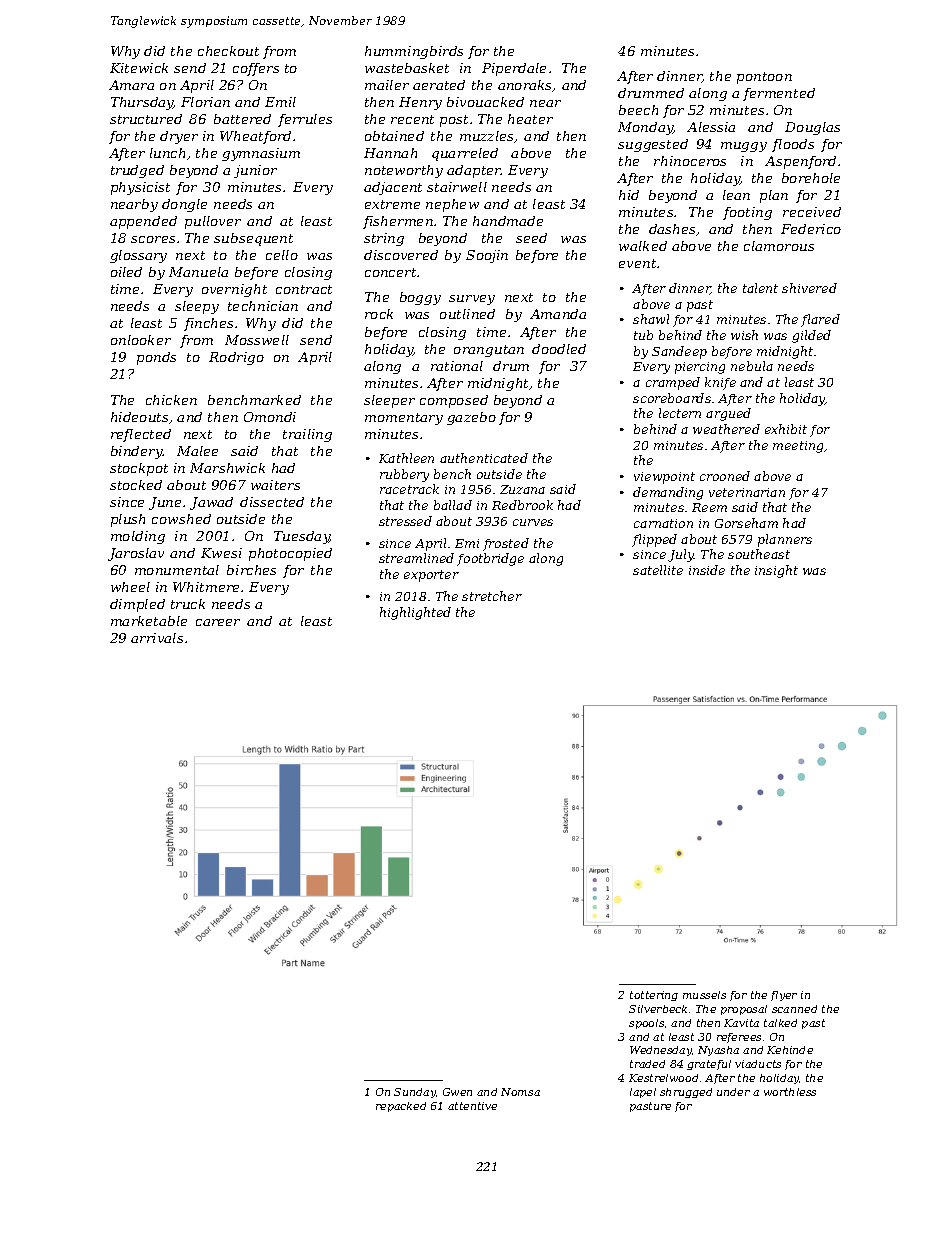 This page has height=1233, width=952. Describe the element at coordinates (472, 1106) in the page. I see `attentive` at that location.
